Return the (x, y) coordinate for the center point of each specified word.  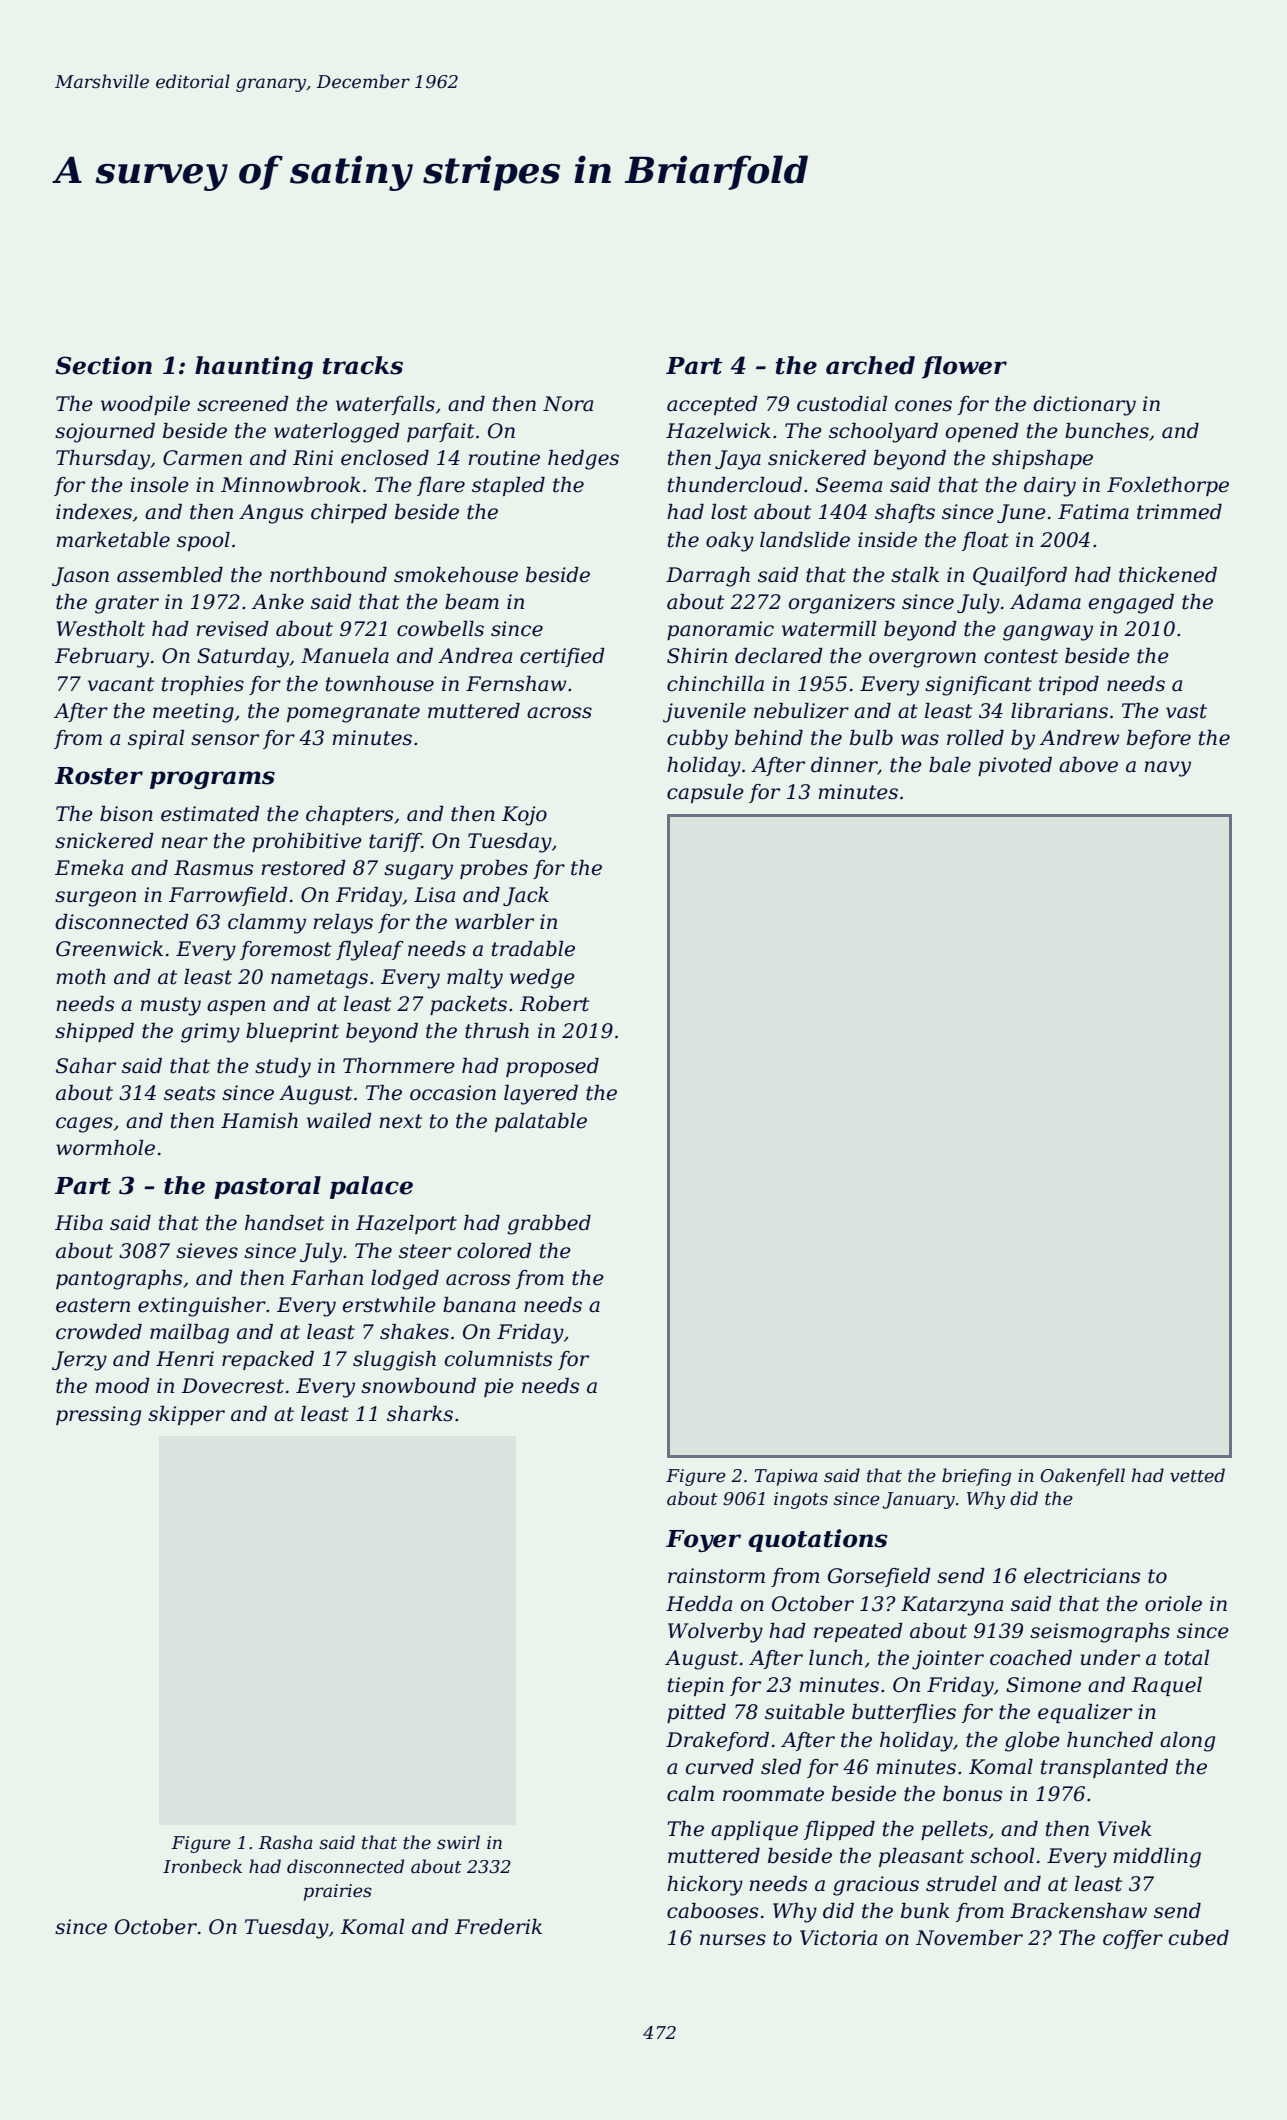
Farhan (327, 1278)
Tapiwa (786, 1477)
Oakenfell (1082, 1477)
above (1088, 765)
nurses (733, 1940)
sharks (420, 1414)
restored (303, 868)
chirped (349, 513)
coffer (1133, 1939)
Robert (554, 1004)
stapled (508, 486)
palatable (541, 1122)
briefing (976, 1477)
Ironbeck (202, 1866)
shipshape (1042, 459)
